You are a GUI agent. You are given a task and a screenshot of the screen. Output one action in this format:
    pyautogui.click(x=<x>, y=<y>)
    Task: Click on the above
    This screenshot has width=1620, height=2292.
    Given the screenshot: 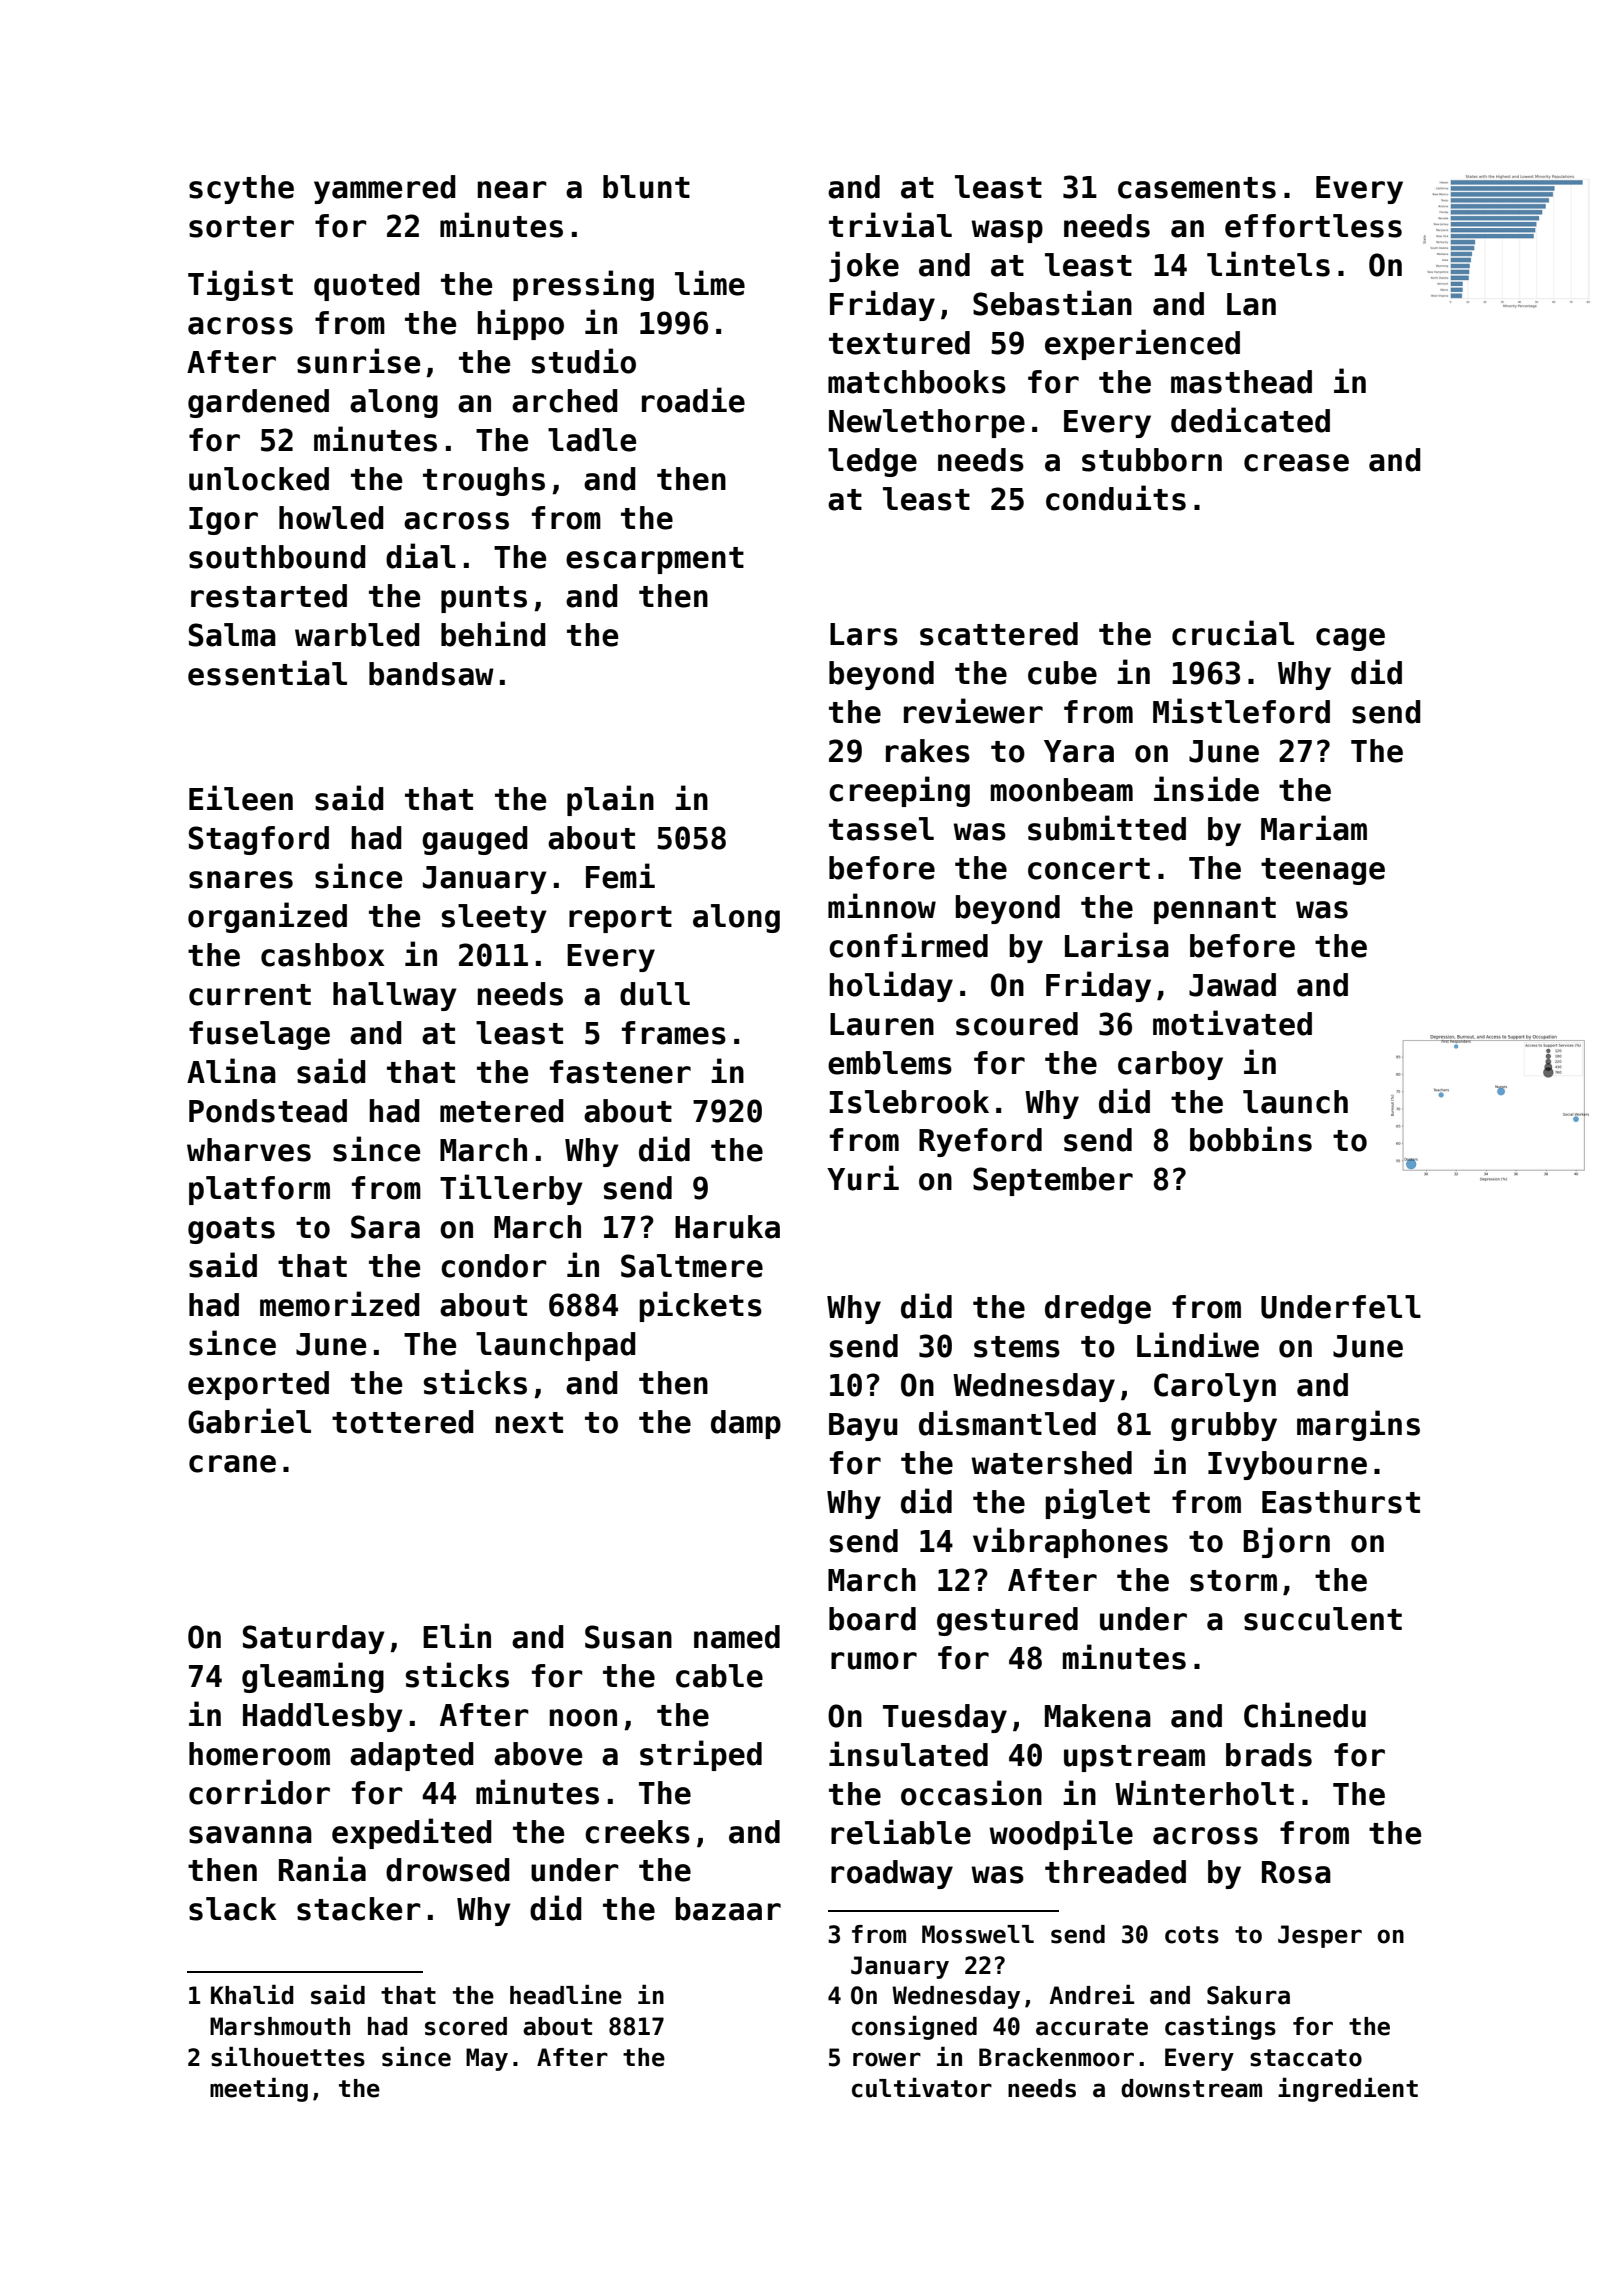 What is the action you would take?
    pyautogui.click(x=538, y=1754)
